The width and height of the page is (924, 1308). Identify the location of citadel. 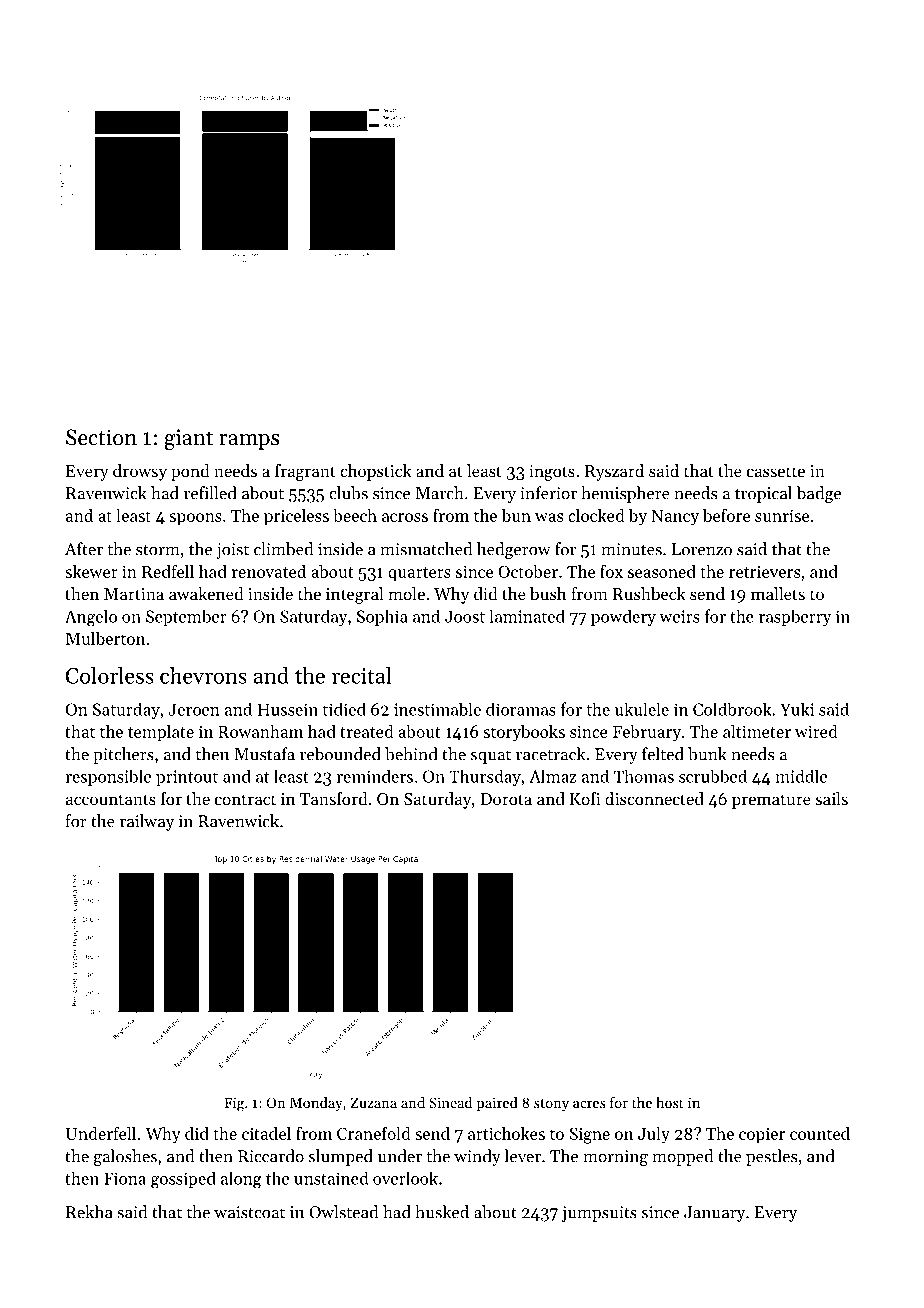
(266, 1133).
